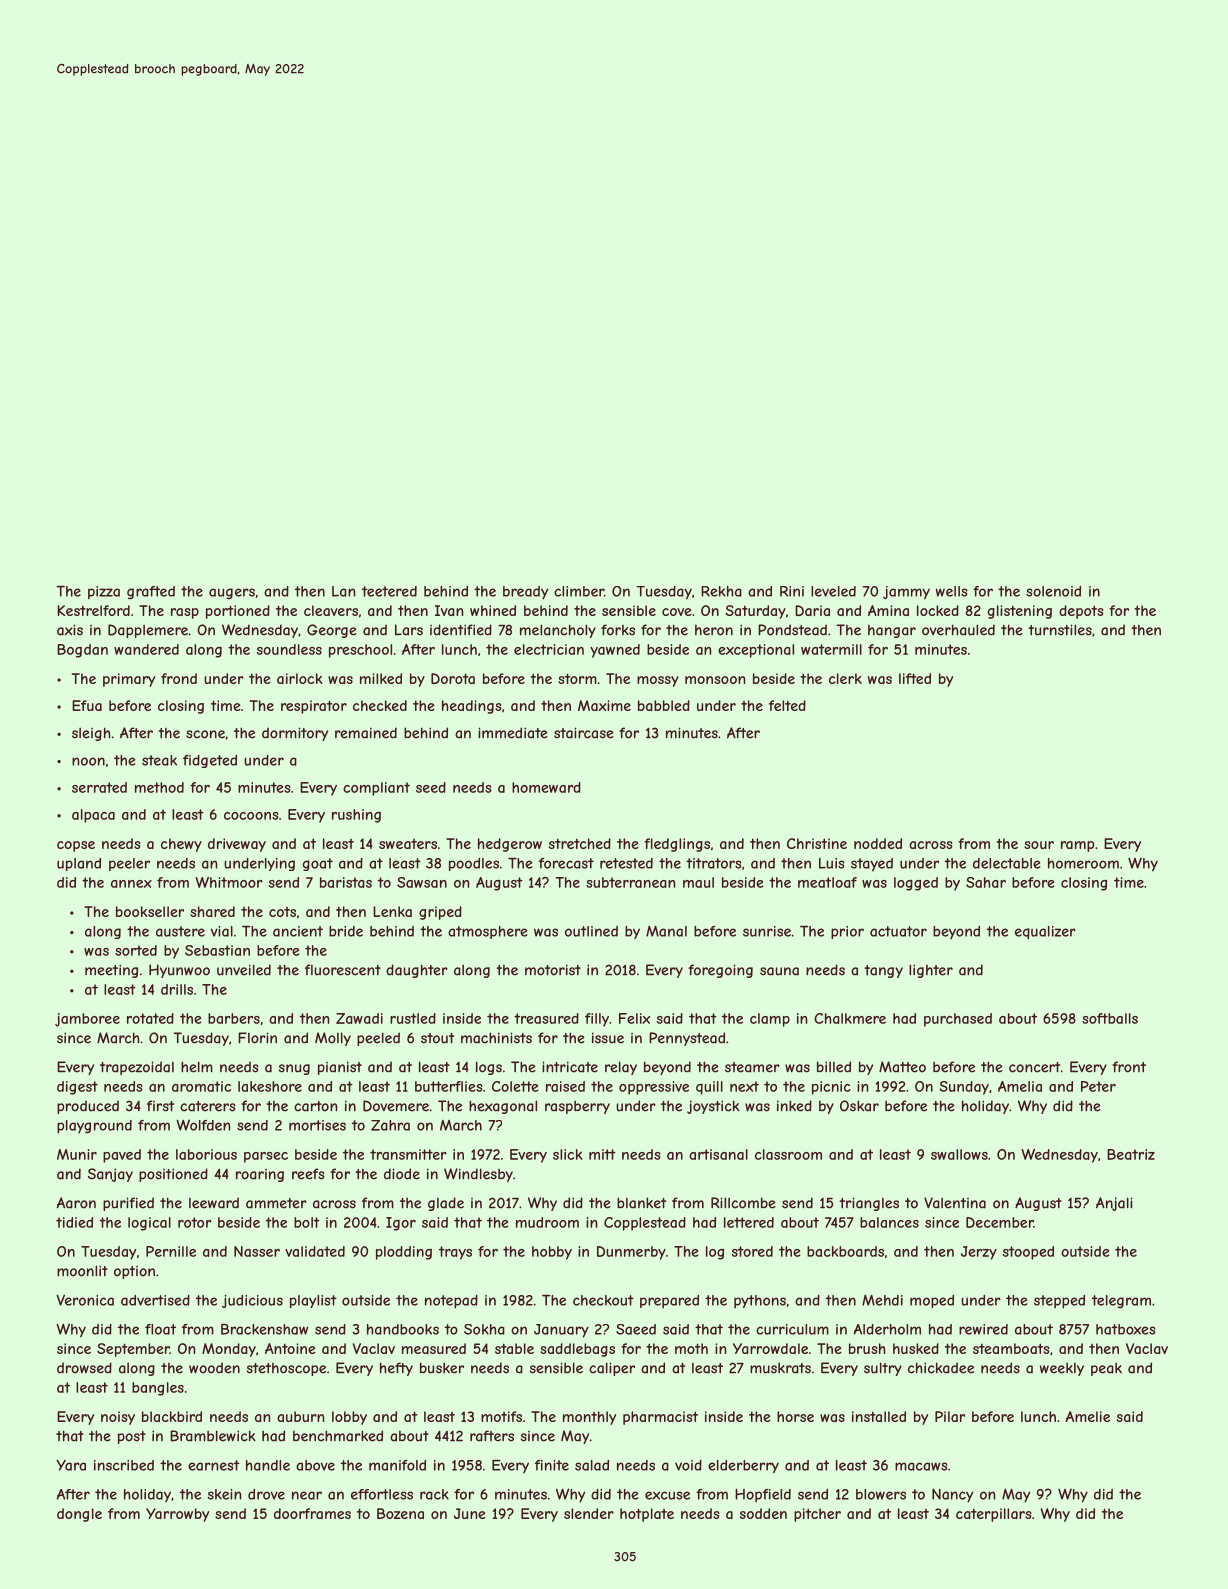  What do you see at coordinates (902, 1067) in the screenshot?
I see `Matteo` at bounding box center [902, 1067].
